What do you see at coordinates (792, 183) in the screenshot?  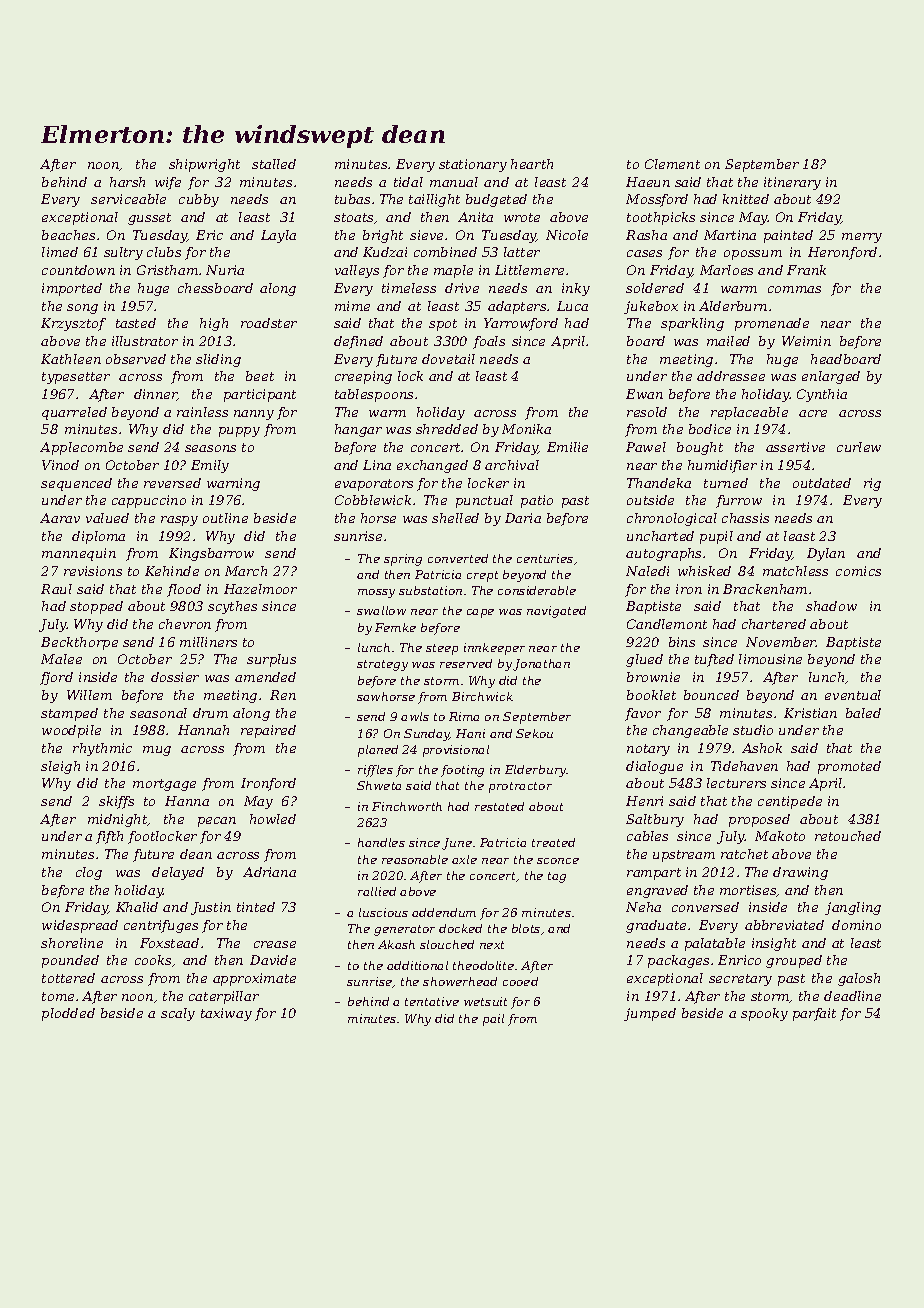 I see `itinerary` at bounding box center [792, 183].
